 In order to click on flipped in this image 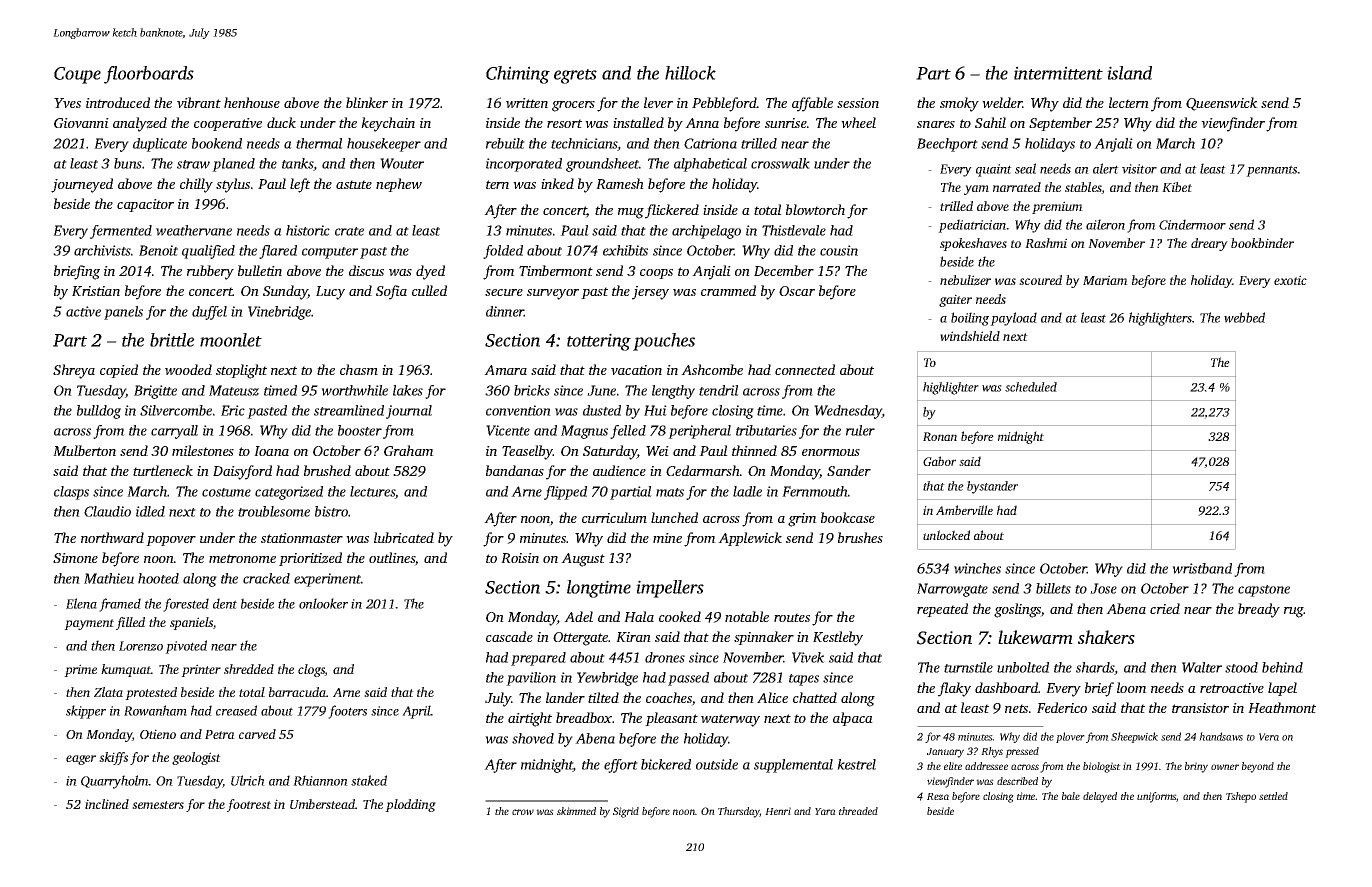, I will do `click(565, 493)`.
